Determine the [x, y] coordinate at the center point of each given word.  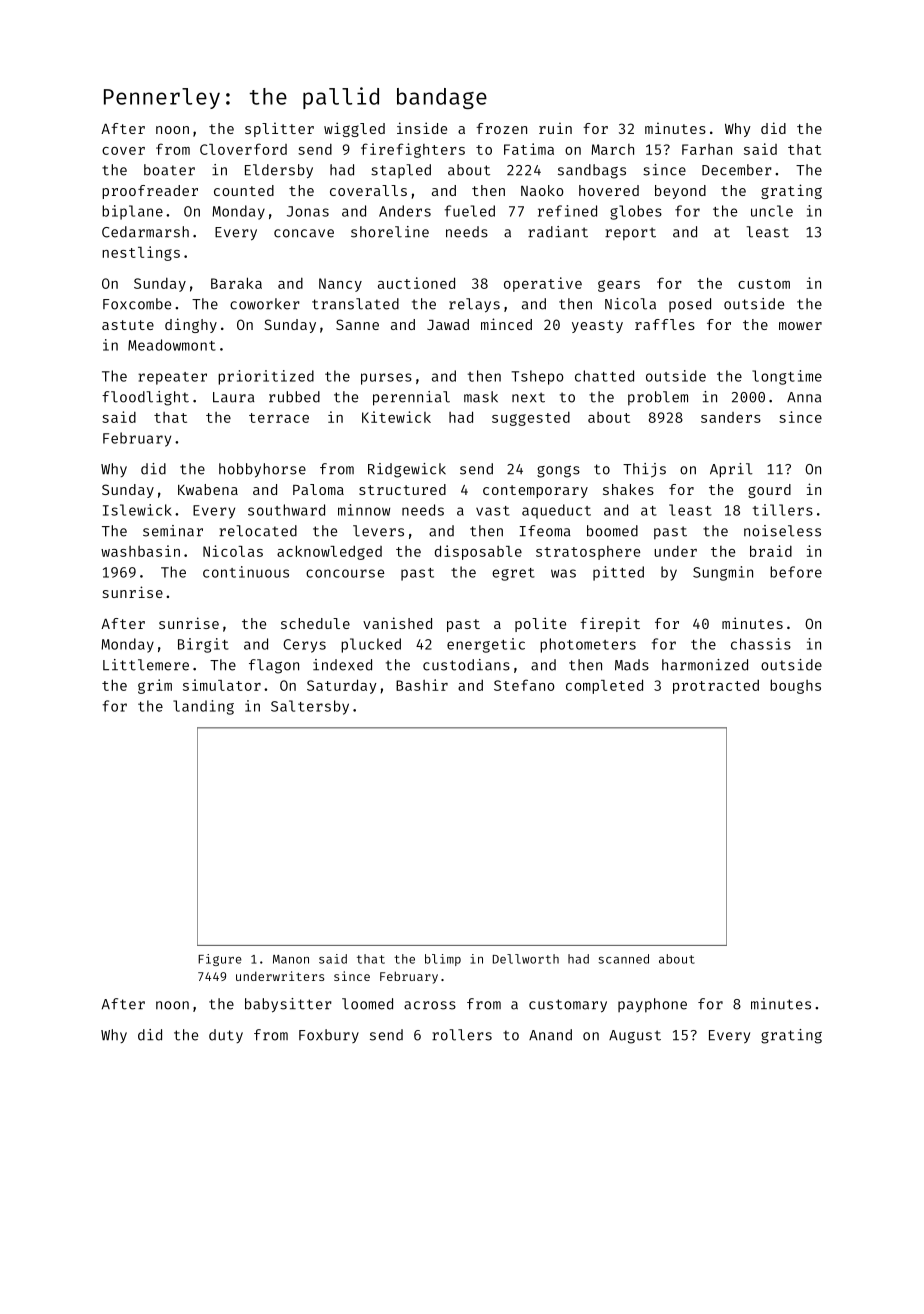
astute [128, 325]
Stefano [524, 685]
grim [155, 686]
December [737, 170]
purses [386, 379]
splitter [279, 129]
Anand [550, 1035]
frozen [501, 128]
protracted [716, 687]
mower [800, 326]
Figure [220, 960]
